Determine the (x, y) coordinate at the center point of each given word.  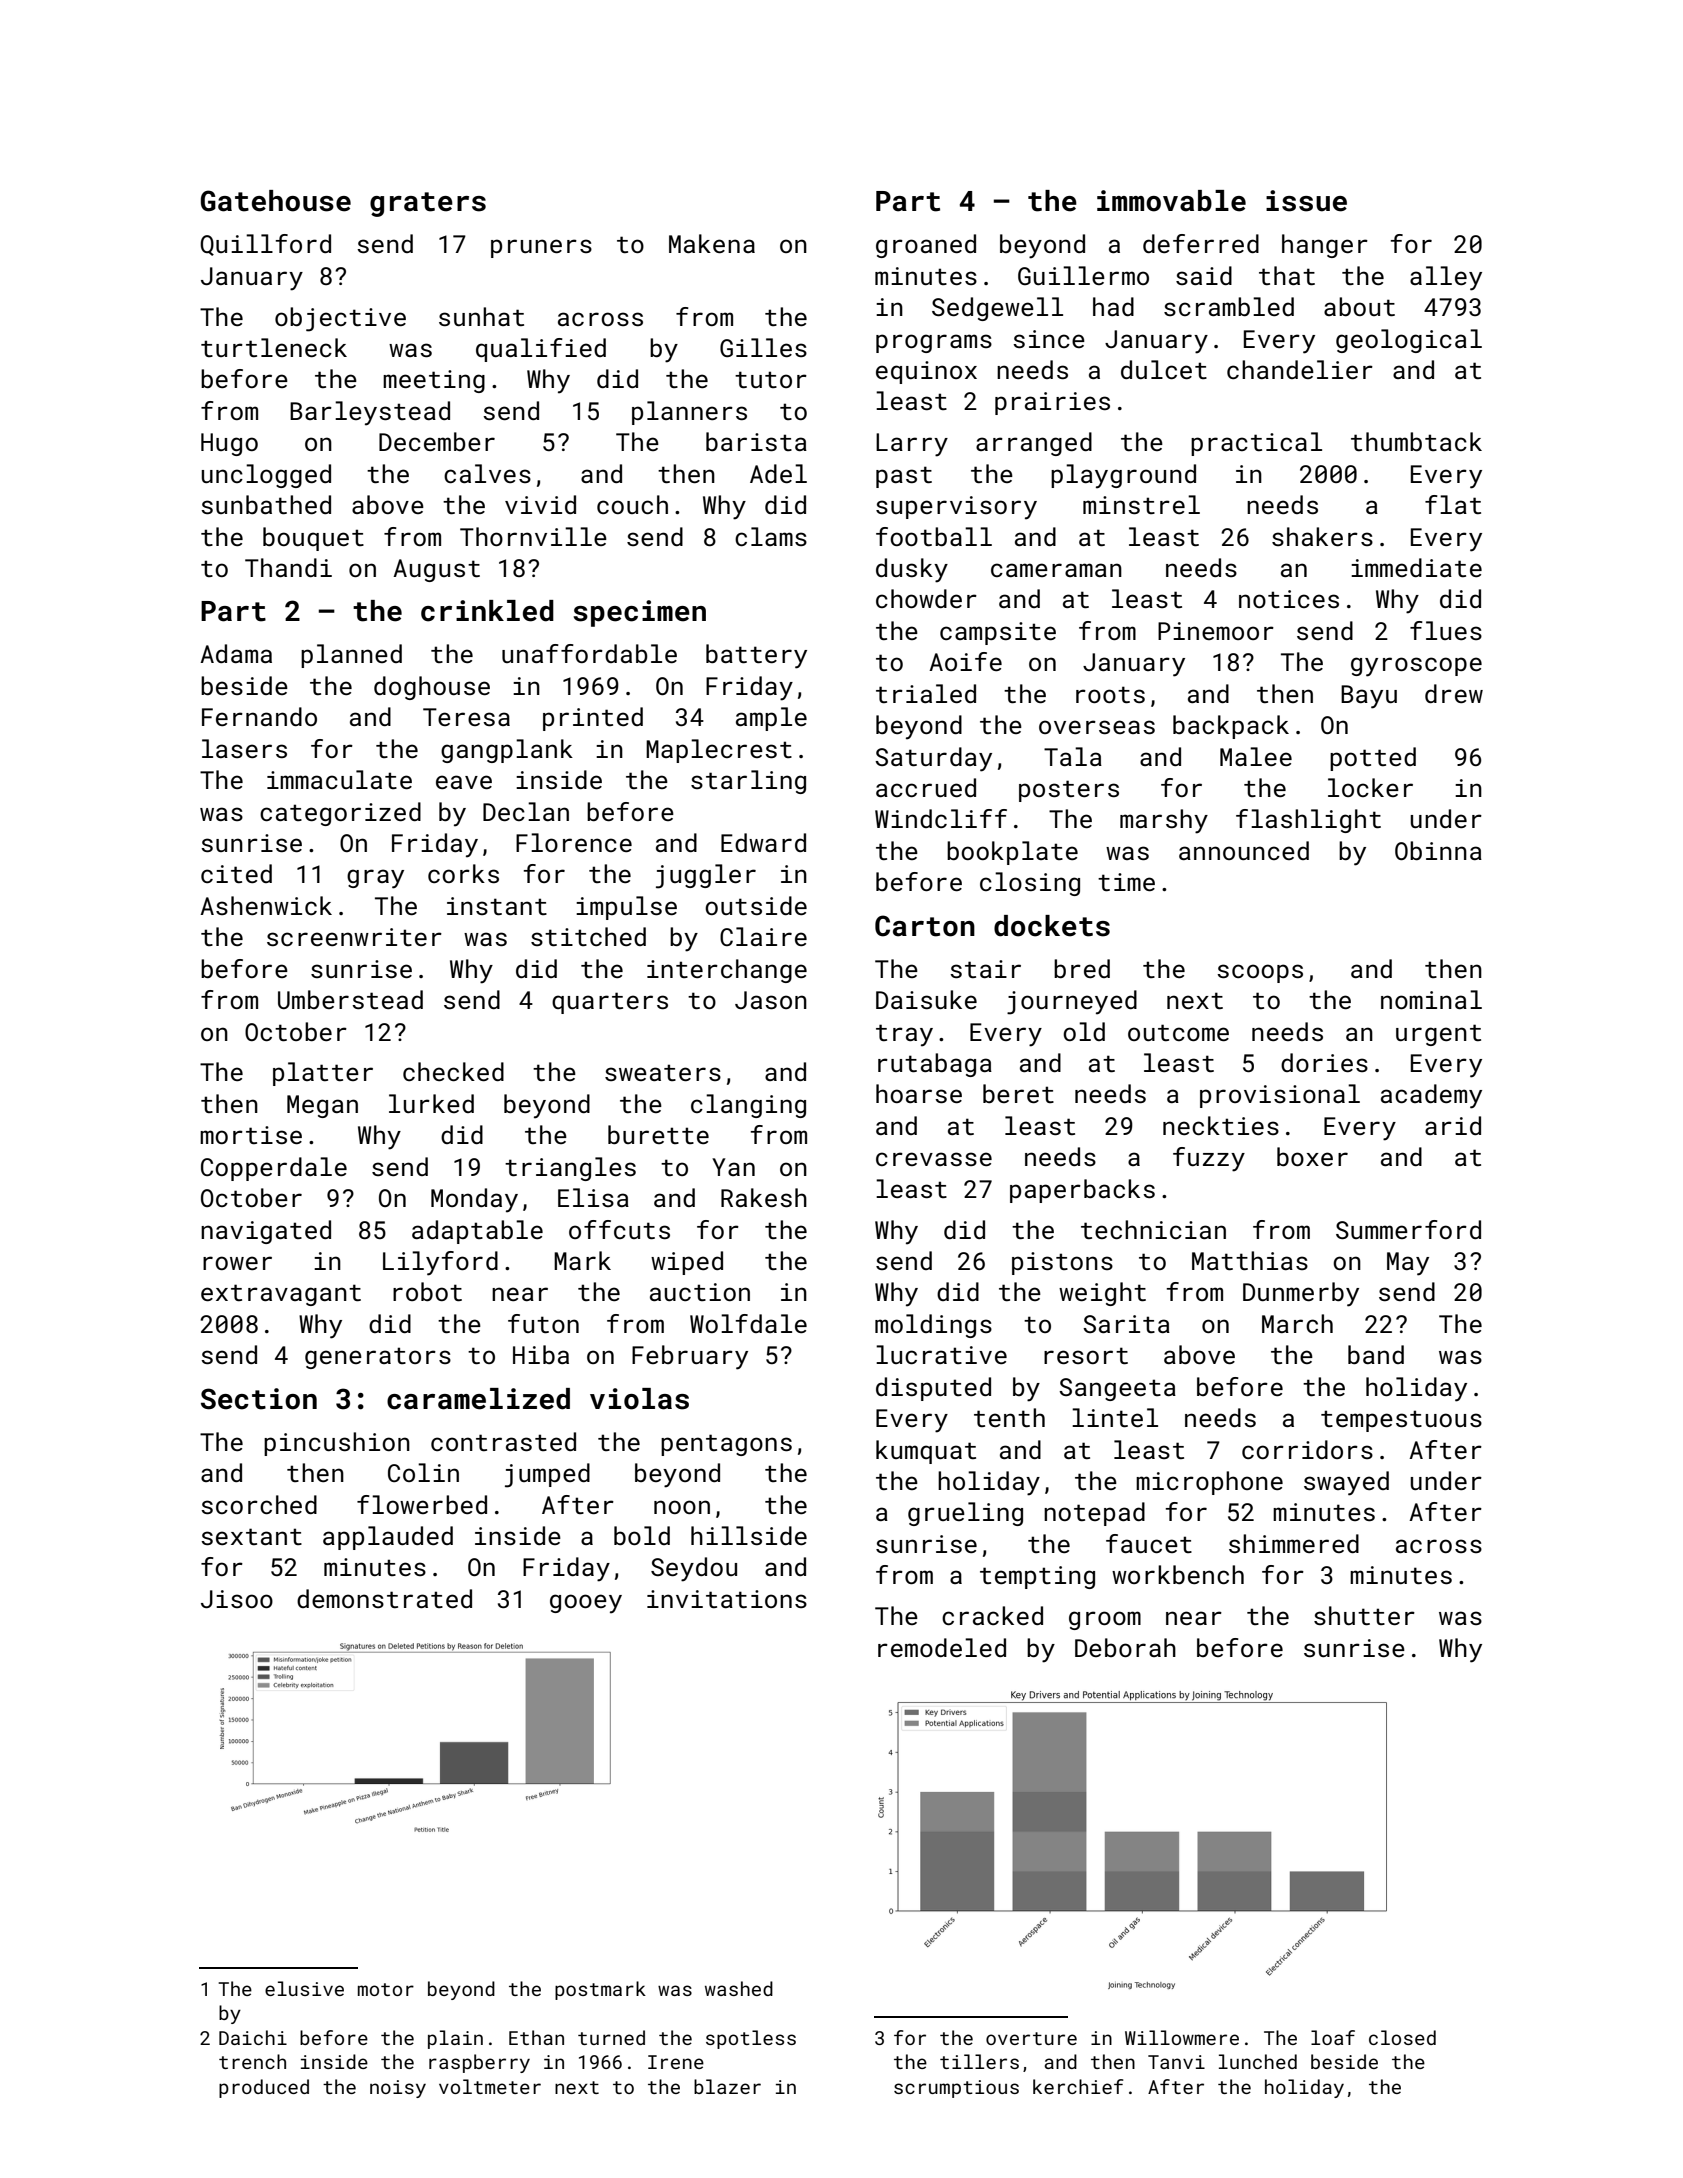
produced (264, 2088)
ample (771, 719)
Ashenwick (266, 905)
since (1049, 339)
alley (1446, 278)
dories (1324, 1062)
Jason (771, 1000)
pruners (541, 248)
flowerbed (422, 1504)
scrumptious (956, 2089)
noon (682, 1507)
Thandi (288, 567)
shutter (1364, 1615)
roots (1110, 694)
